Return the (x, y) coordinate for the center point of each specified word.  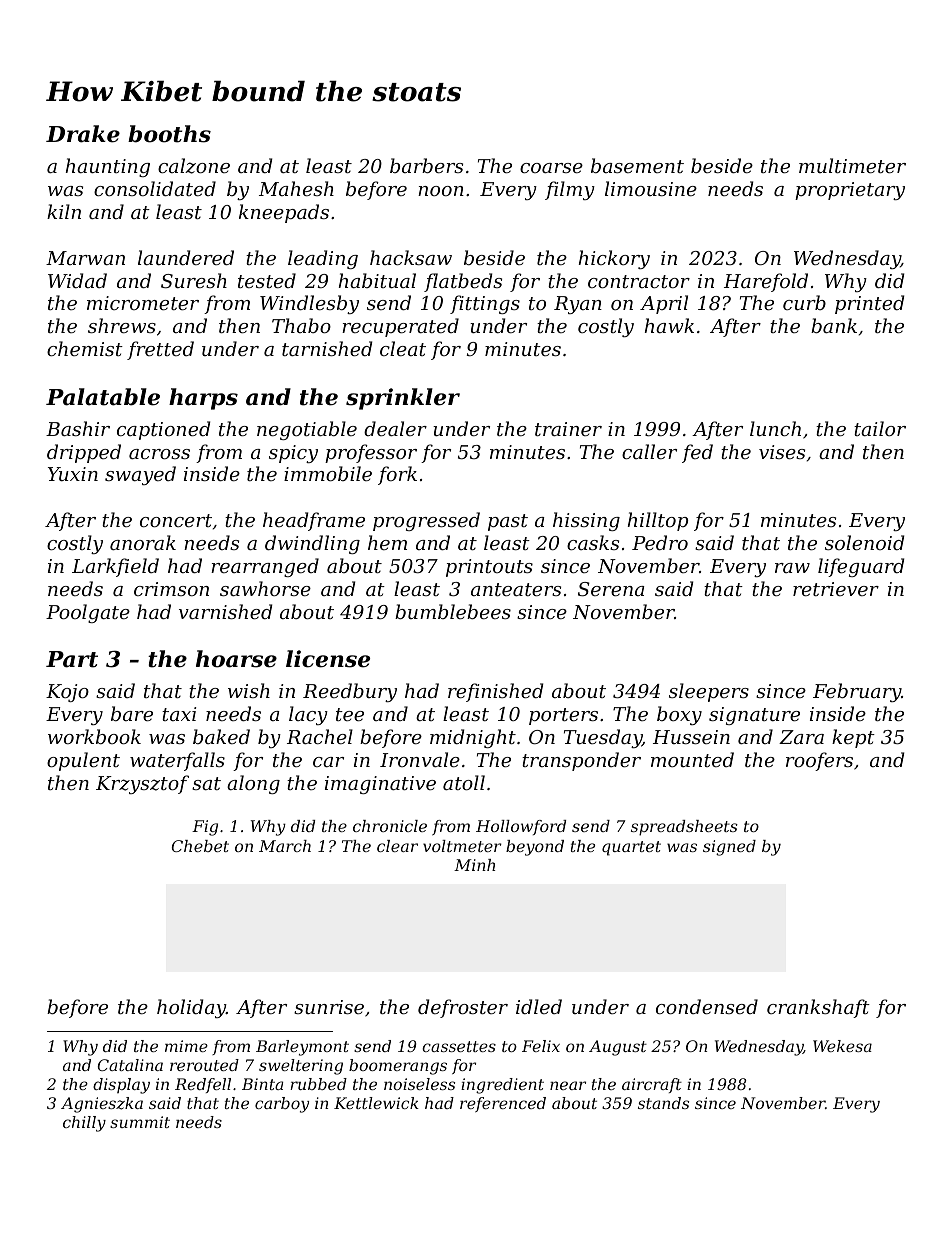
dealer (395, 428)
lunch (775, 428)
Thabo (301, 325)
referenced (503, 1104)
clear (397, 846)
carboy (282, 1105)
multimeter (852, 165)
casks (593, 542)
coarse (551, 168)
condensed (707, 1006)
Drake (83, 134)
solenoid (864, 542)
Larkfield (115, 567)
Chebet (200, 846)
